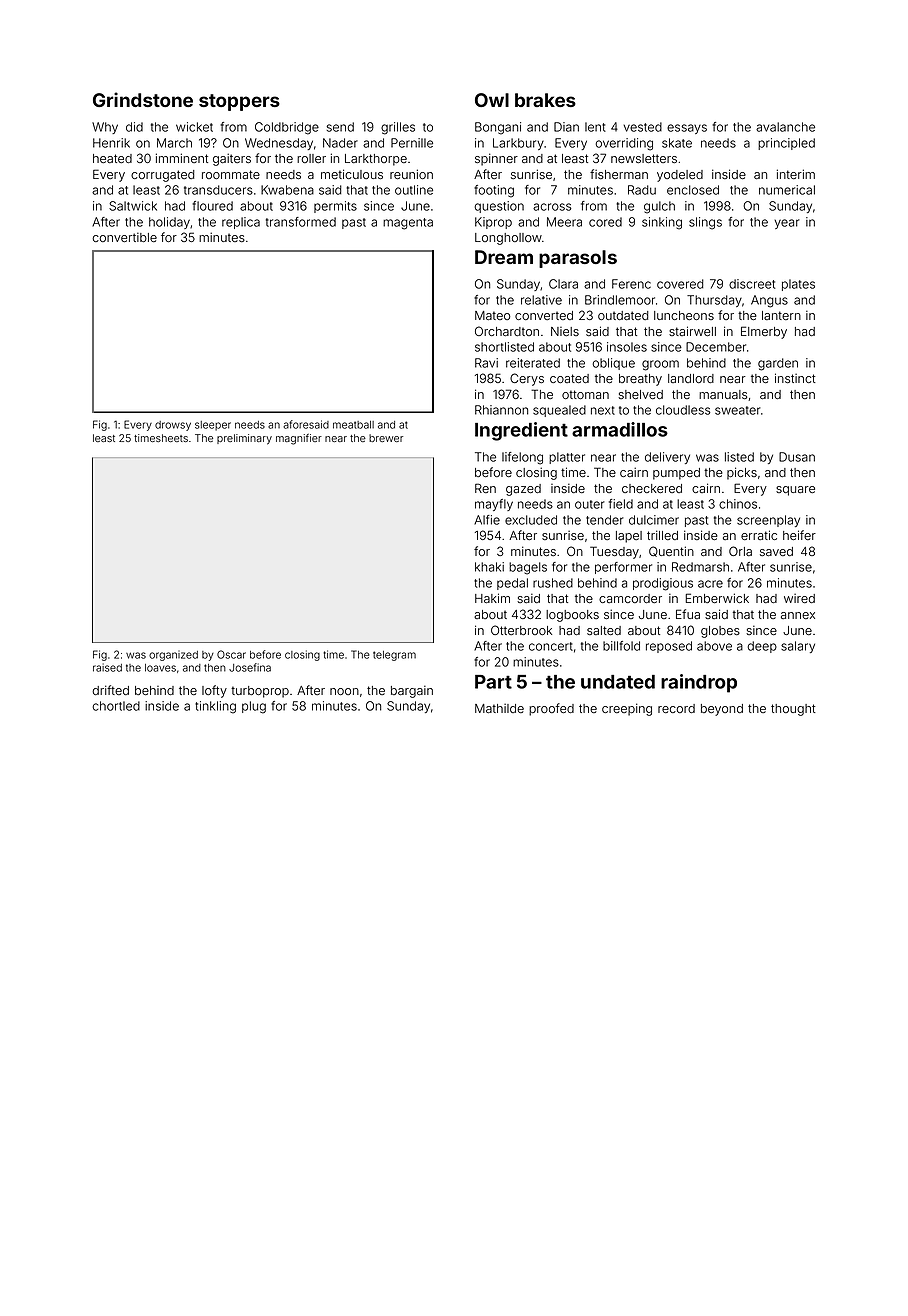  What do you see at coordinates (133, 206) in the document?
I see `Saltwick` at bounding box center [133, 206].
